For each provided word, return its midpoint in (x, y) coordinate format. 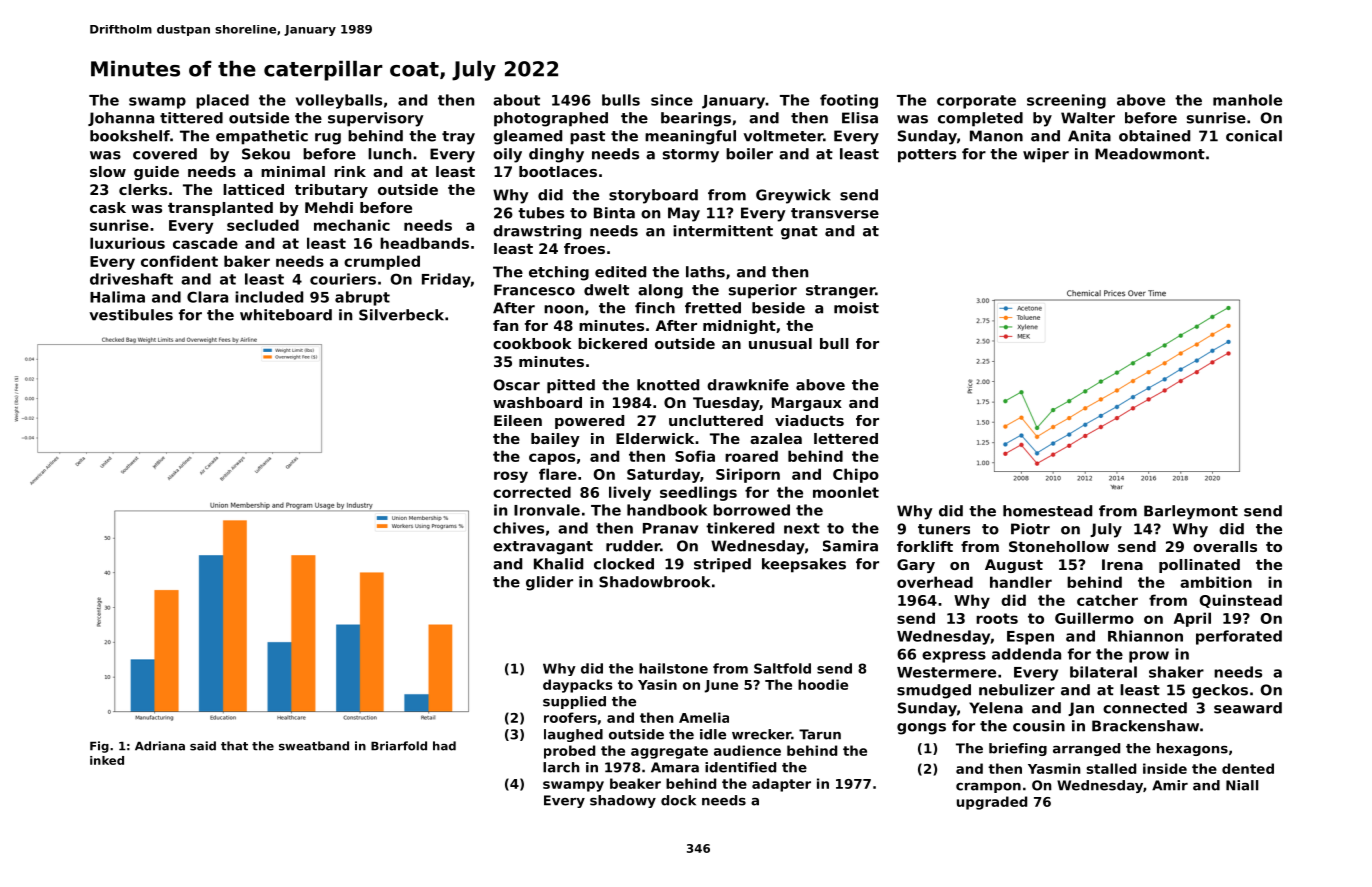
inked (107, 760)
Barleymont (1191, 512)
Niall (1242, 785)
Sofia (695, 456)
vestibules (131, 315)
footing (849, 101)
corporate (976, 102)
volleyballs (339, 101)
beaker (635, 783)
